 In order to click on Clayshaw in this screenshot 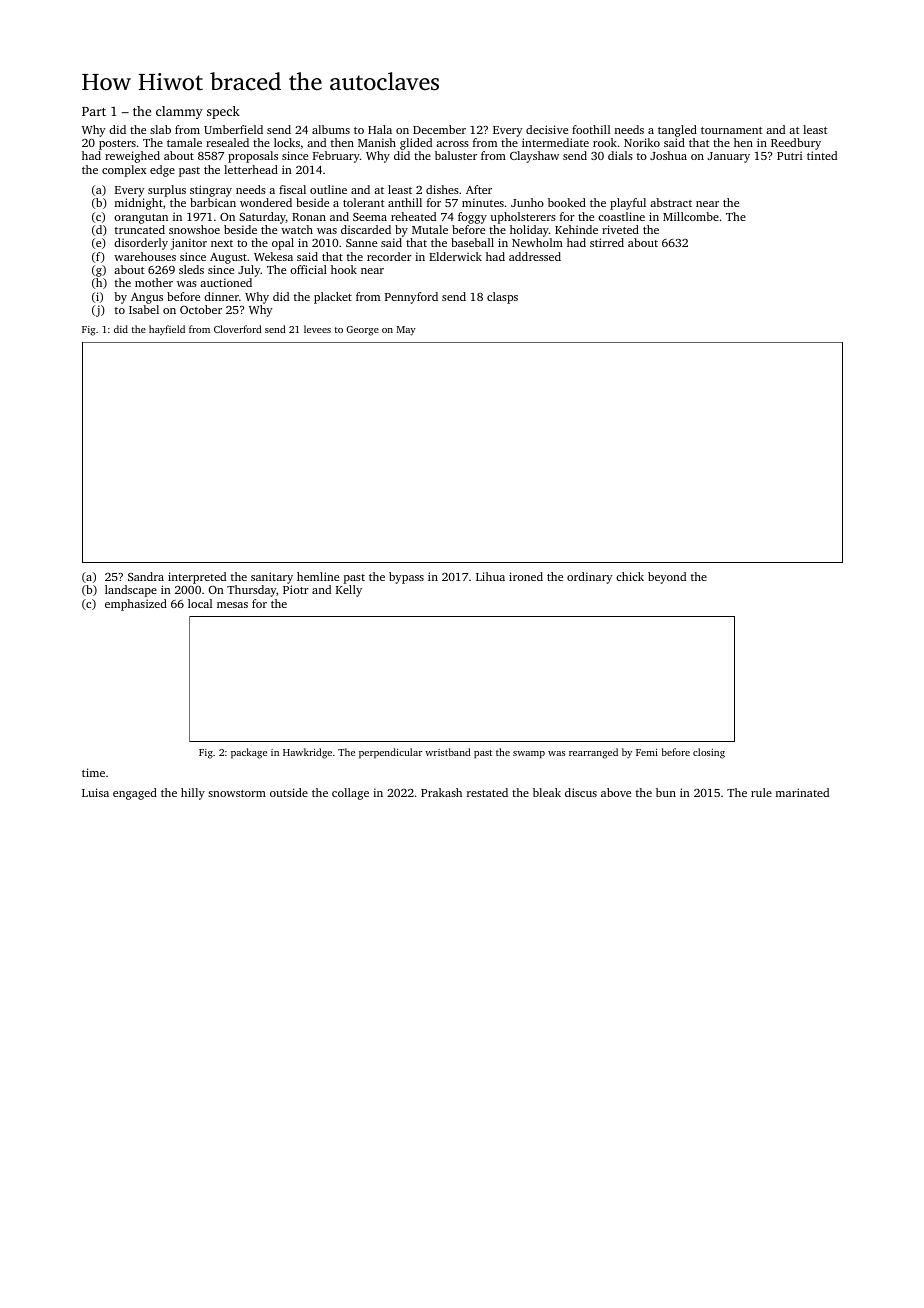, I will do `click(534, 157)`.
